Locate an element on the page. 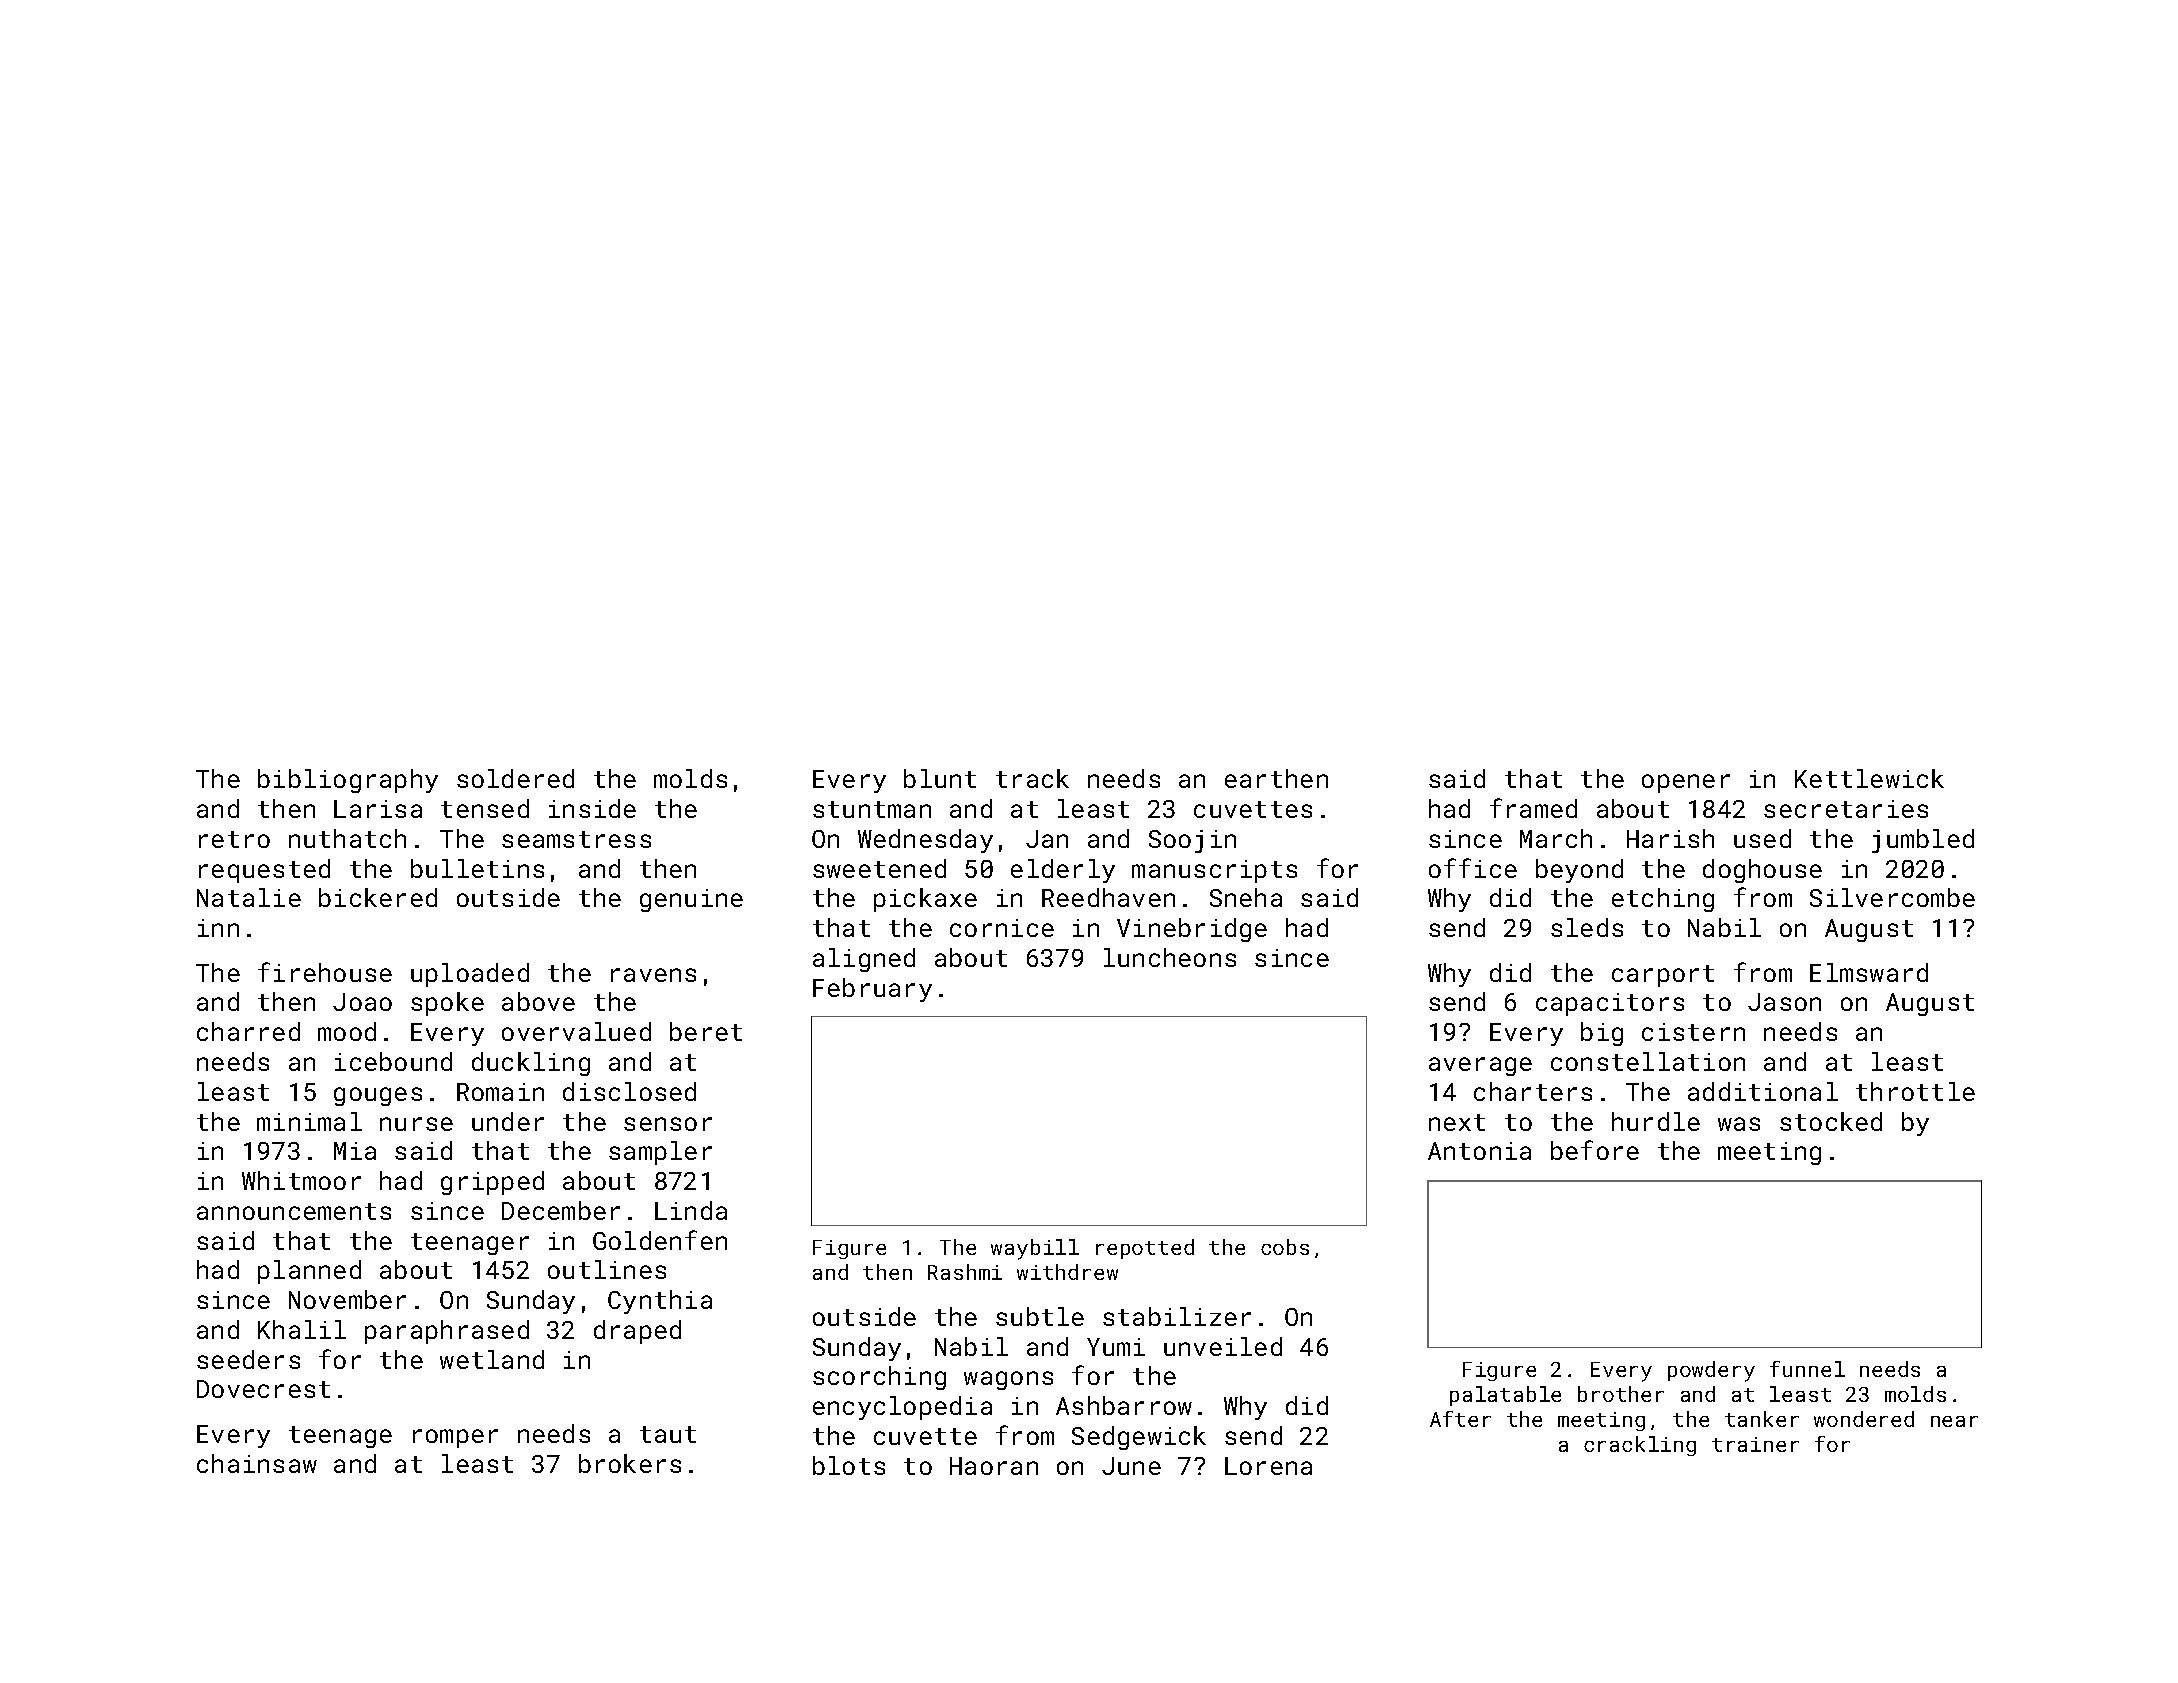 The height and width of the page is (1683, 2178). charred is located at coordinates (248, 1031).
